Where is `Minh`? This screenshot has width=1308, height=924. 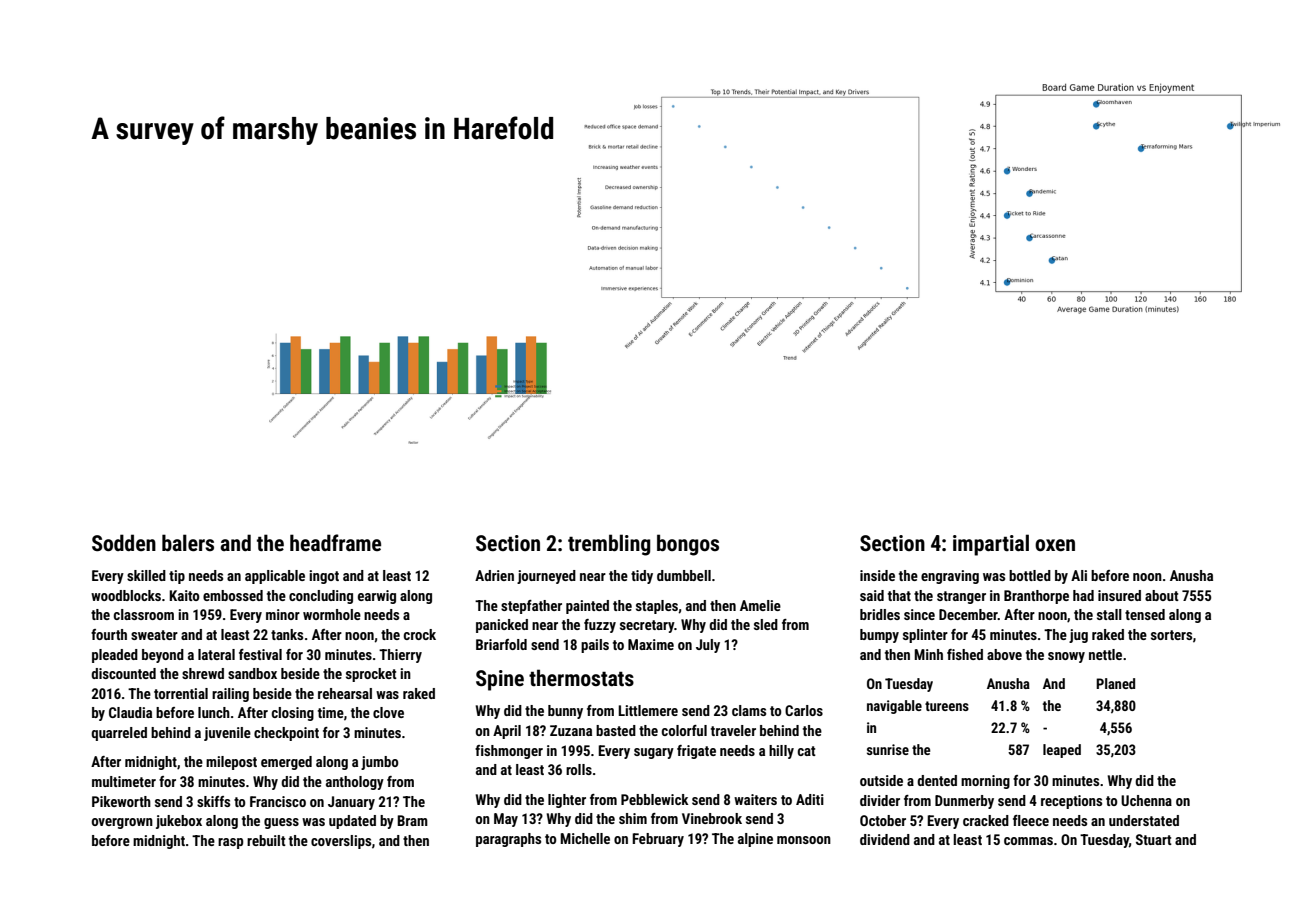 Minh is located at coordinates (928, 654).
